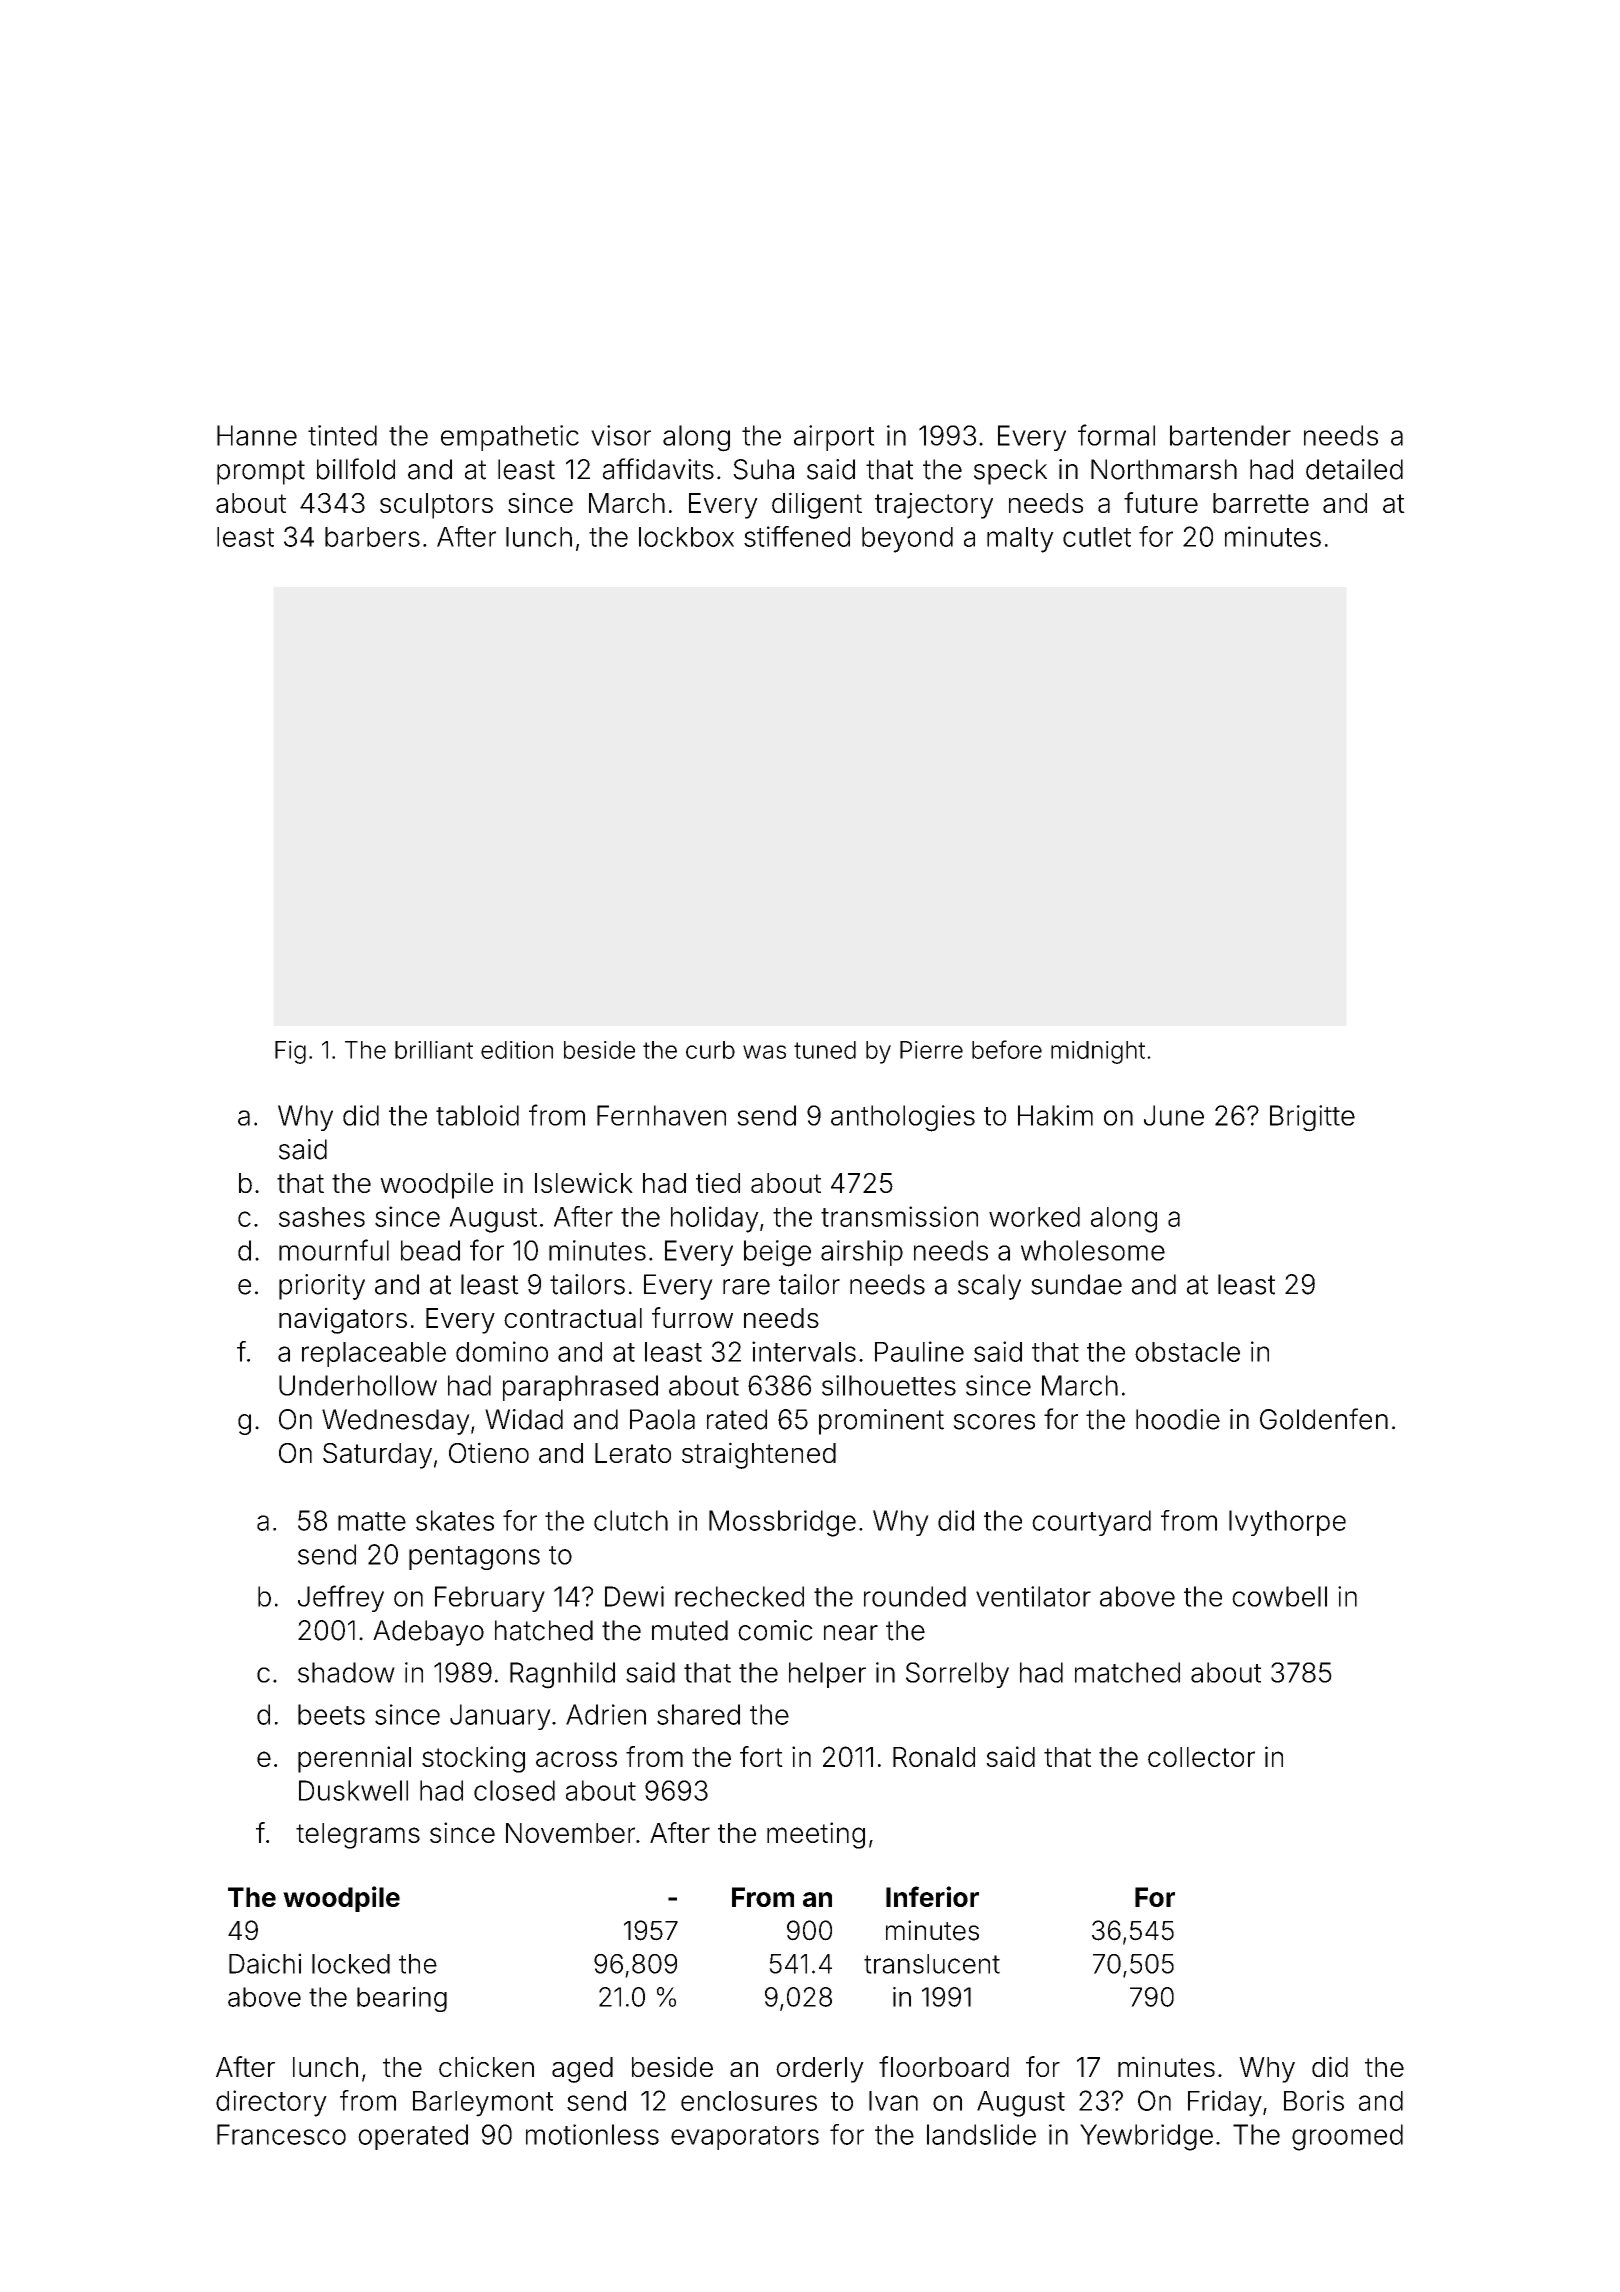 Image resolution: width=1620 pixels, height=2292 pixels. Describe the element at coordinates (592, 2134) in the page. I see `motionless` at that location.
